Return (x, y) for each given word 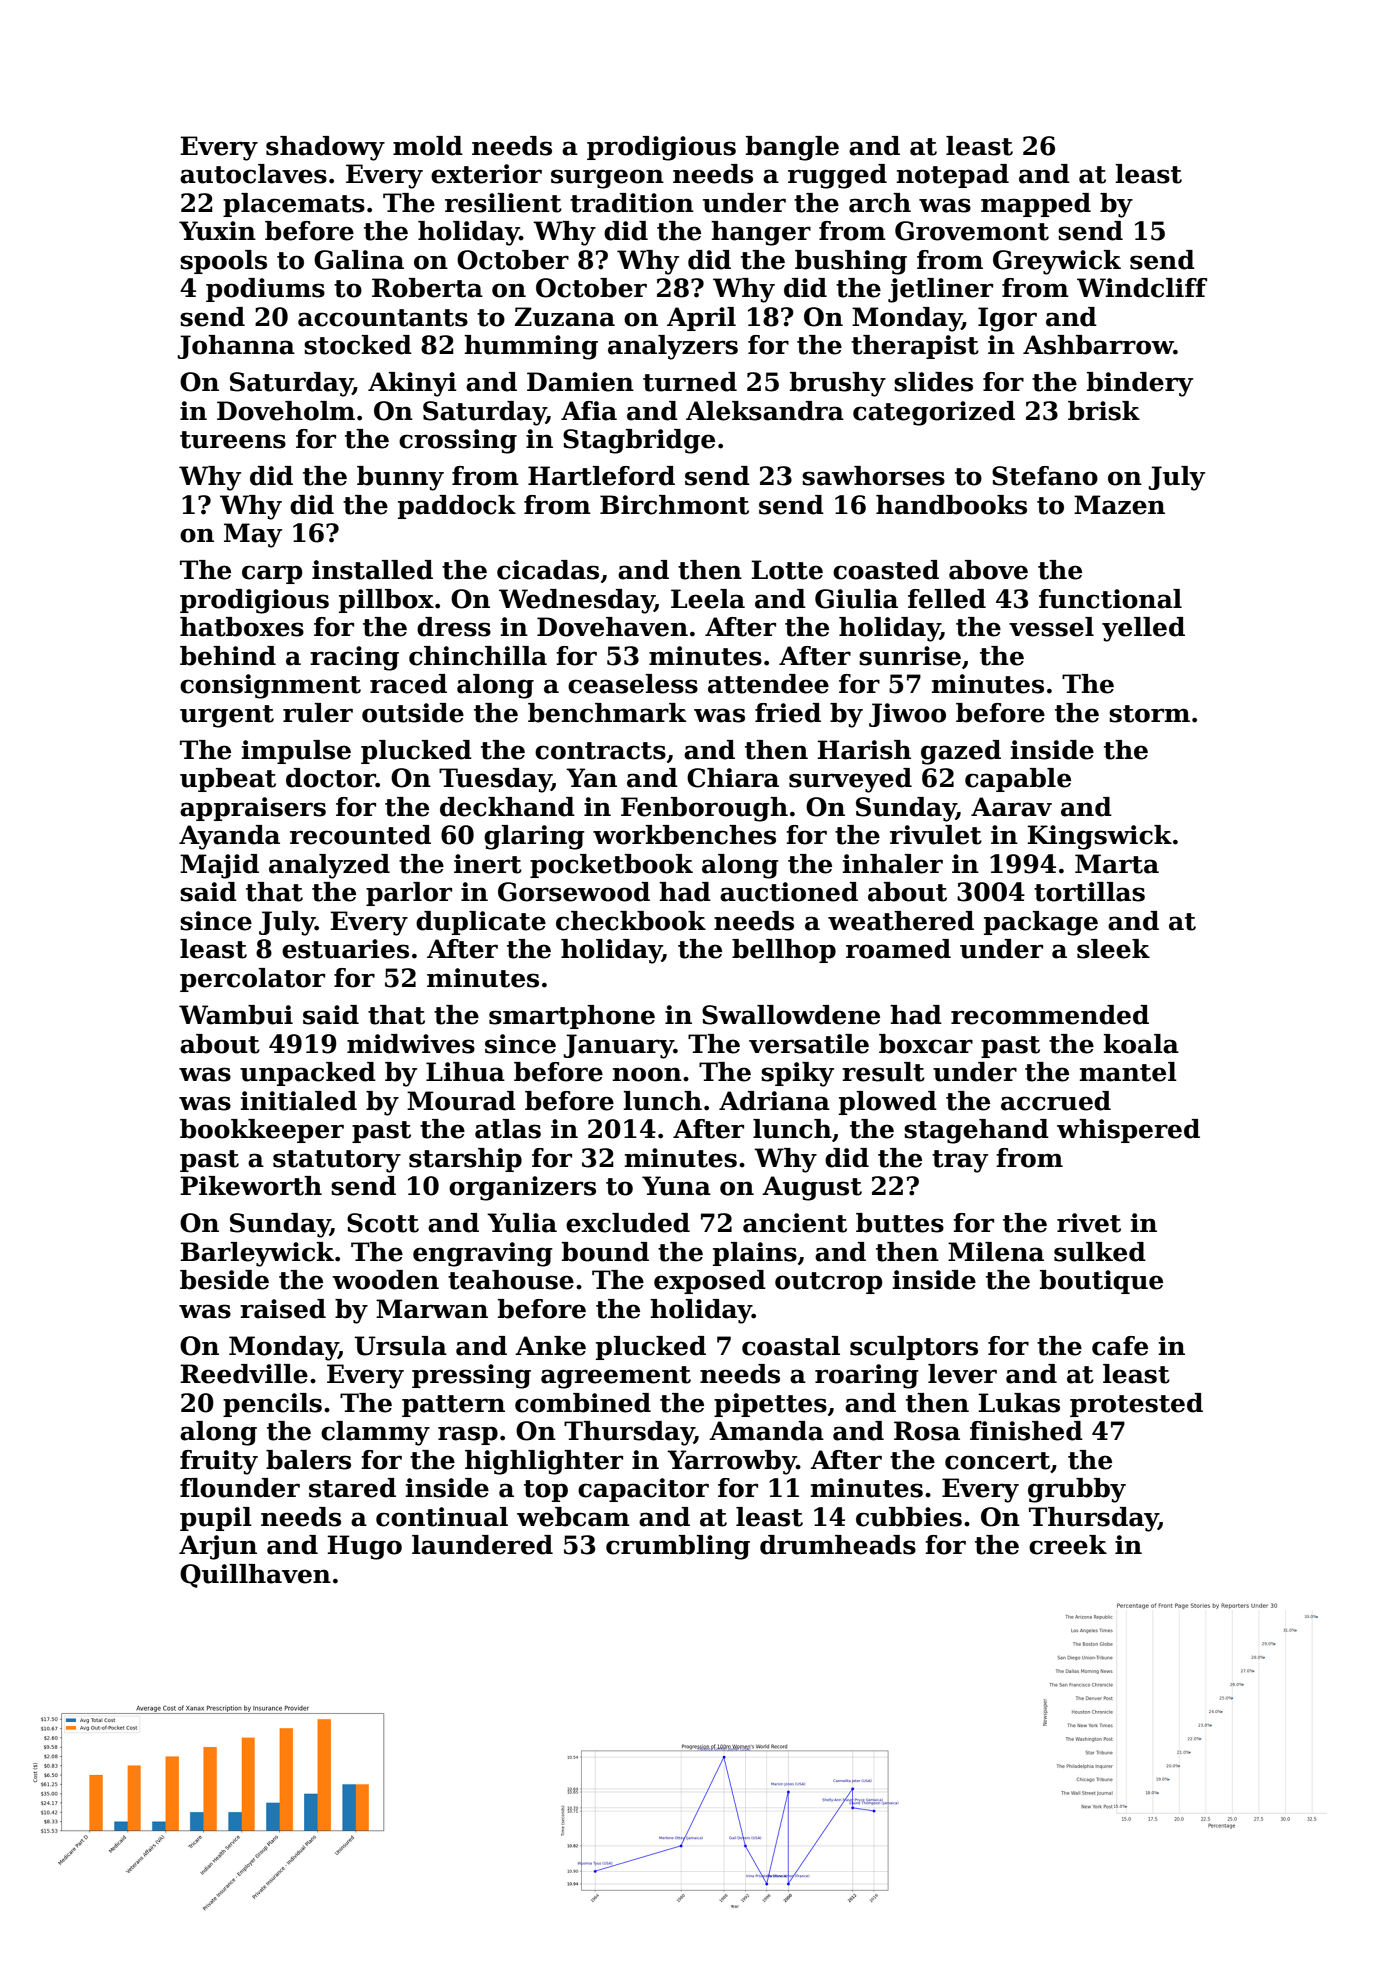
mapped (1036, 205)
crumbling (678, 1547)
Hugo (364, 1547)
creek (1068, 1545)
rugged (837, 176)
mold (428, 146)
